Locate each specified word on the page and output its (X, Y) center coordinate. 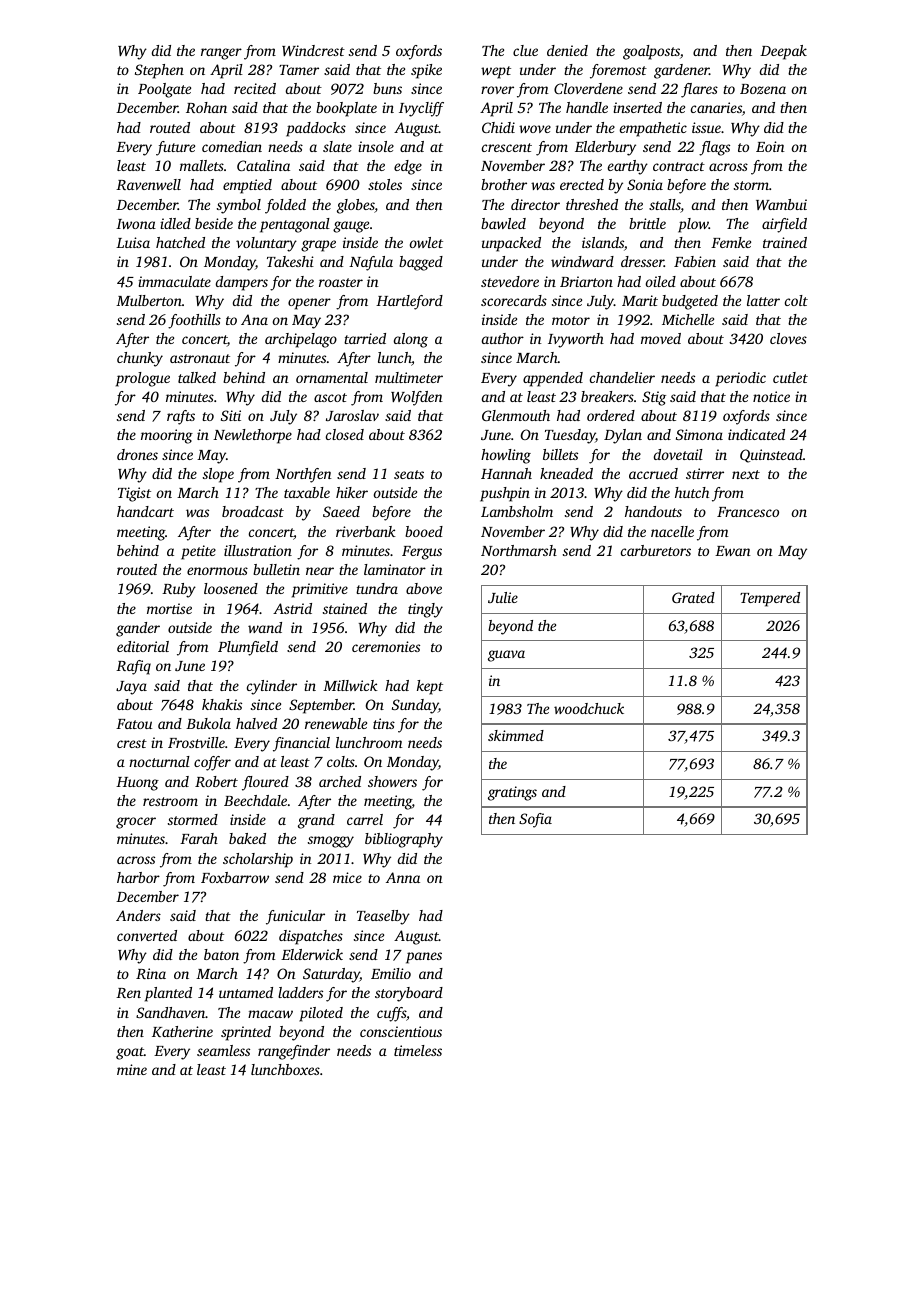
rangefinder (294, 1052)
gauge (351, 227)
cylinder (272, 687)
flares (699, 90)
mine (132, 1069)
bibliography (404, 840)
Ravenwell (148, 184)
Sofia (535, 820)
